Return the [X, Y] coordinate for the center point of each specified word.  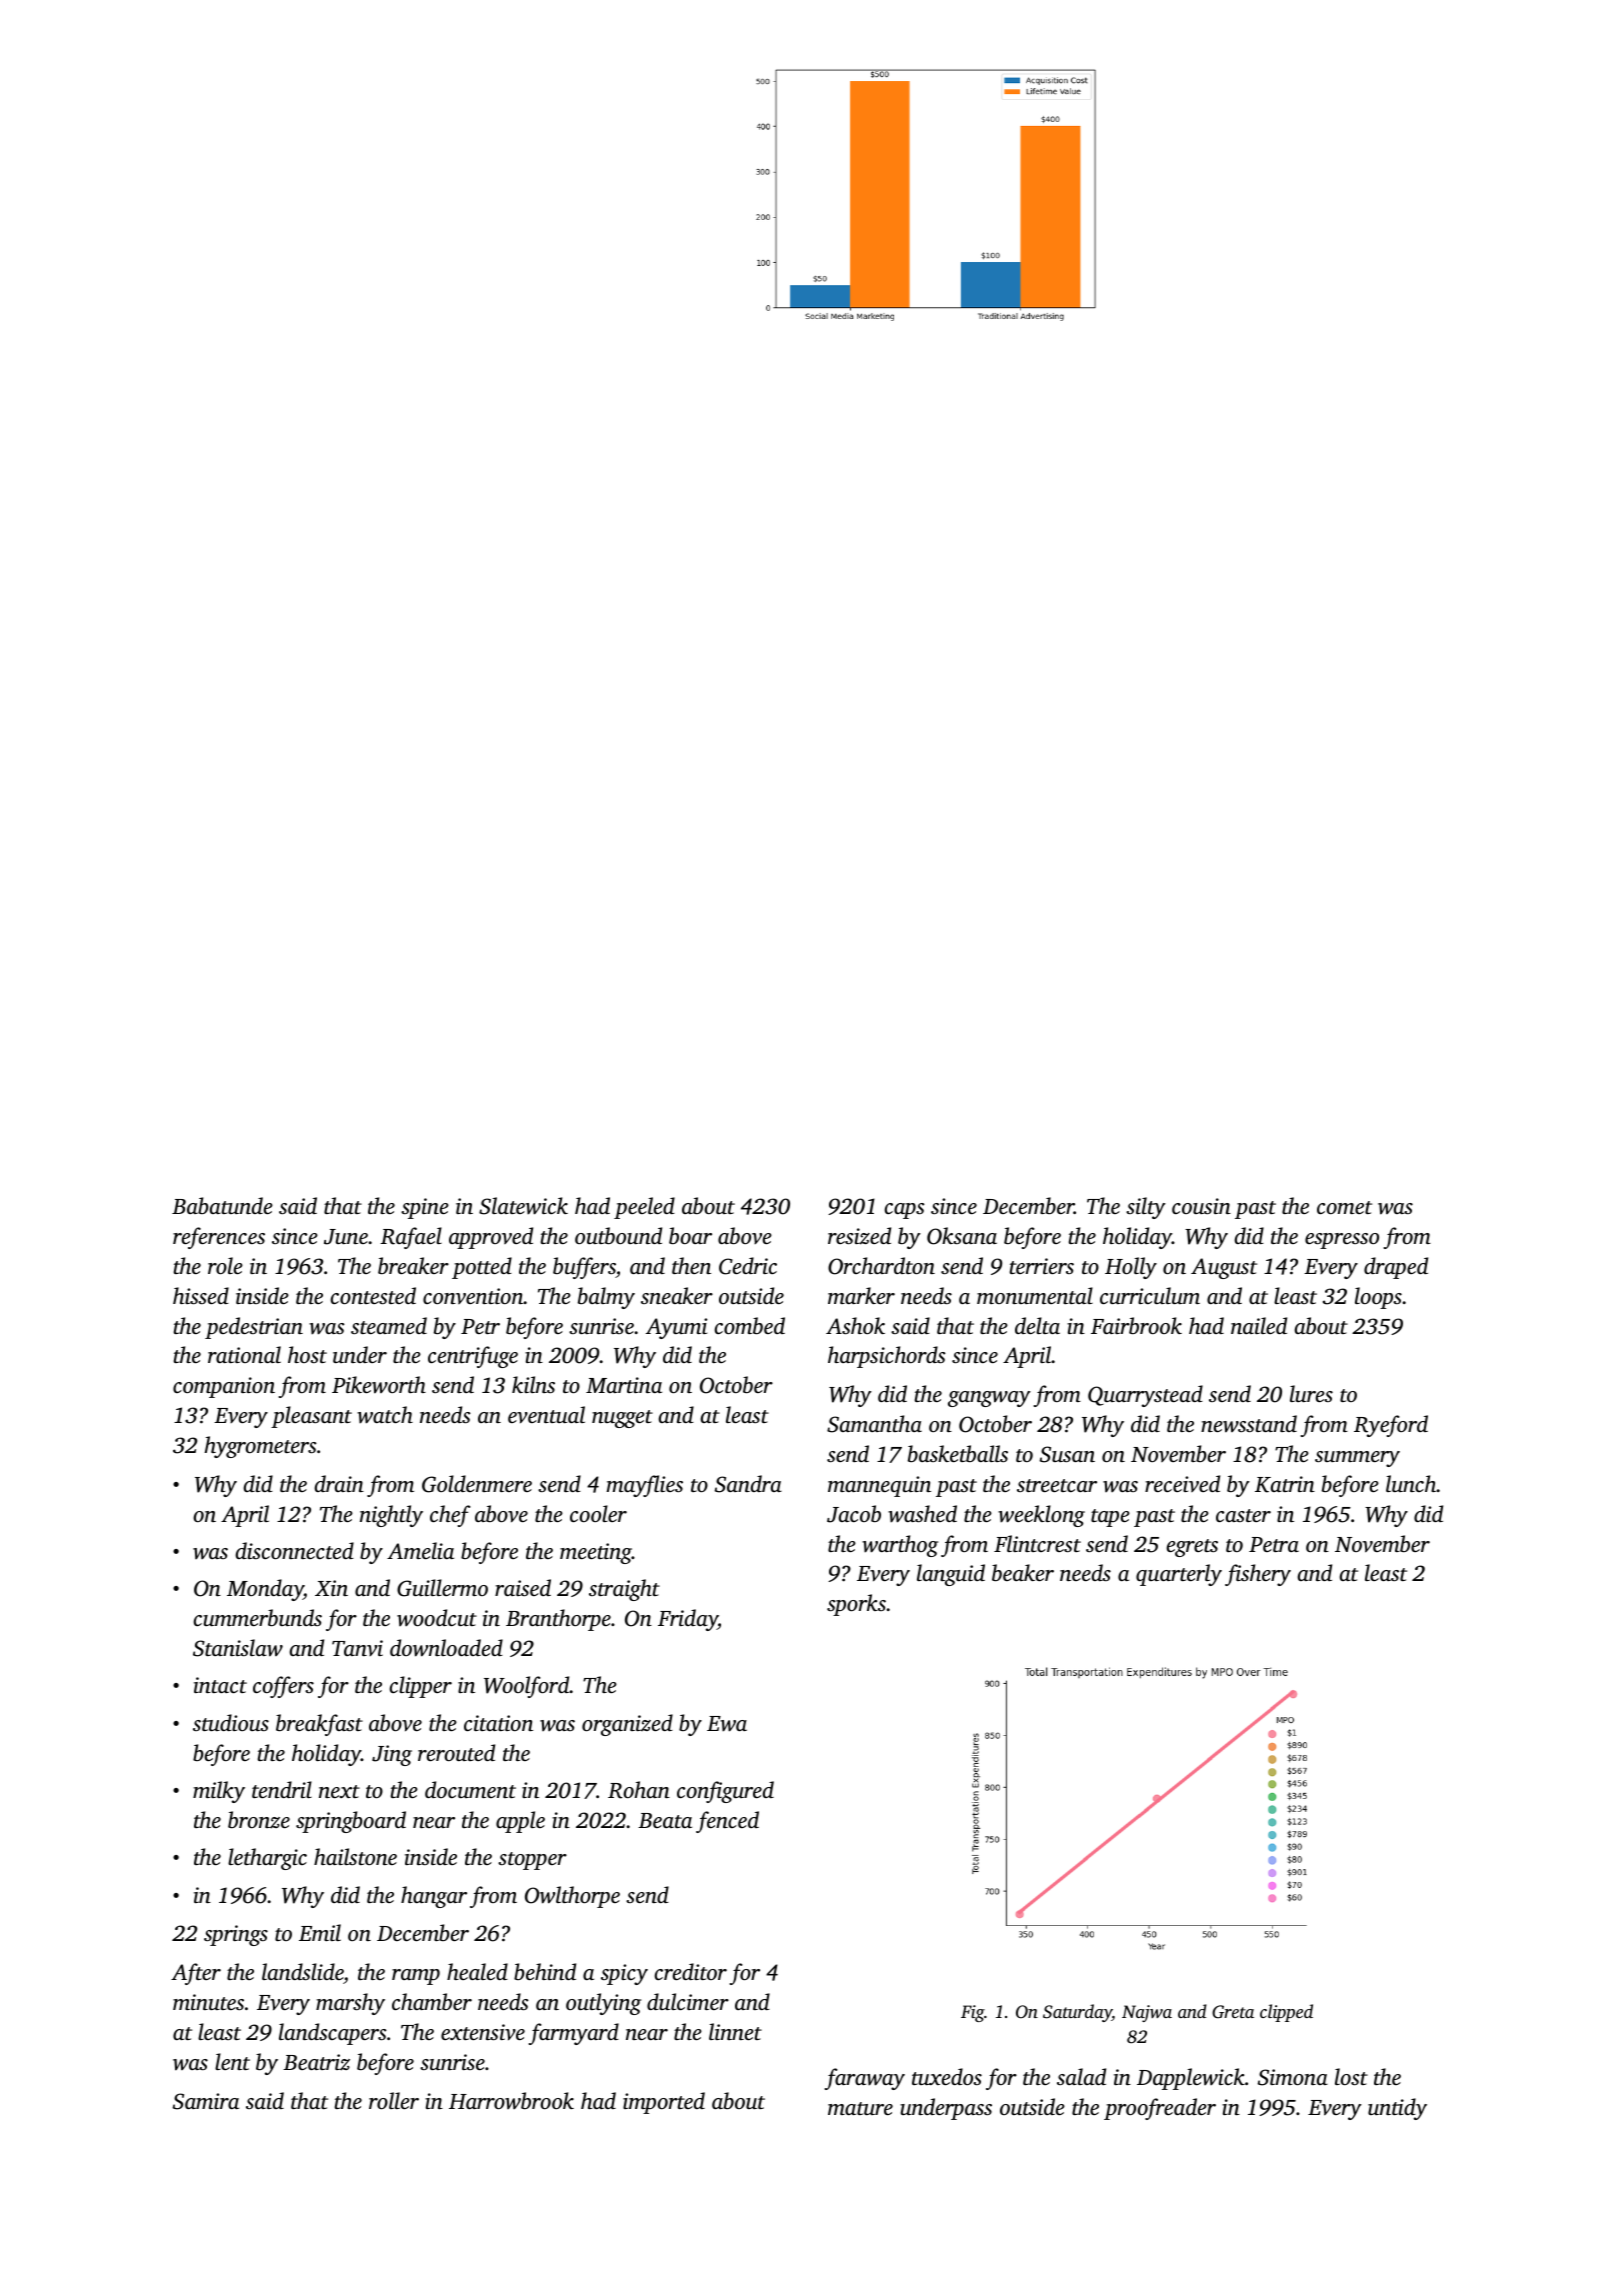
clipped [1286, 2013]
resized [859, 1236]
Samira [206, 2101]
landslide [303, 1973]
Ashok [855, 1325]
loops [1378, 1298]
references [219, 1238]
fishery [1258, 1575]
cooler [598, 1513]
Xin [331, 1588]
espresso [1342, 1241]
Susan [1067, 1454]
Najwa [1147, 2013]
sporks [856, 1605]
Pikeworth [379, 1385]
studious [231, 1722]
